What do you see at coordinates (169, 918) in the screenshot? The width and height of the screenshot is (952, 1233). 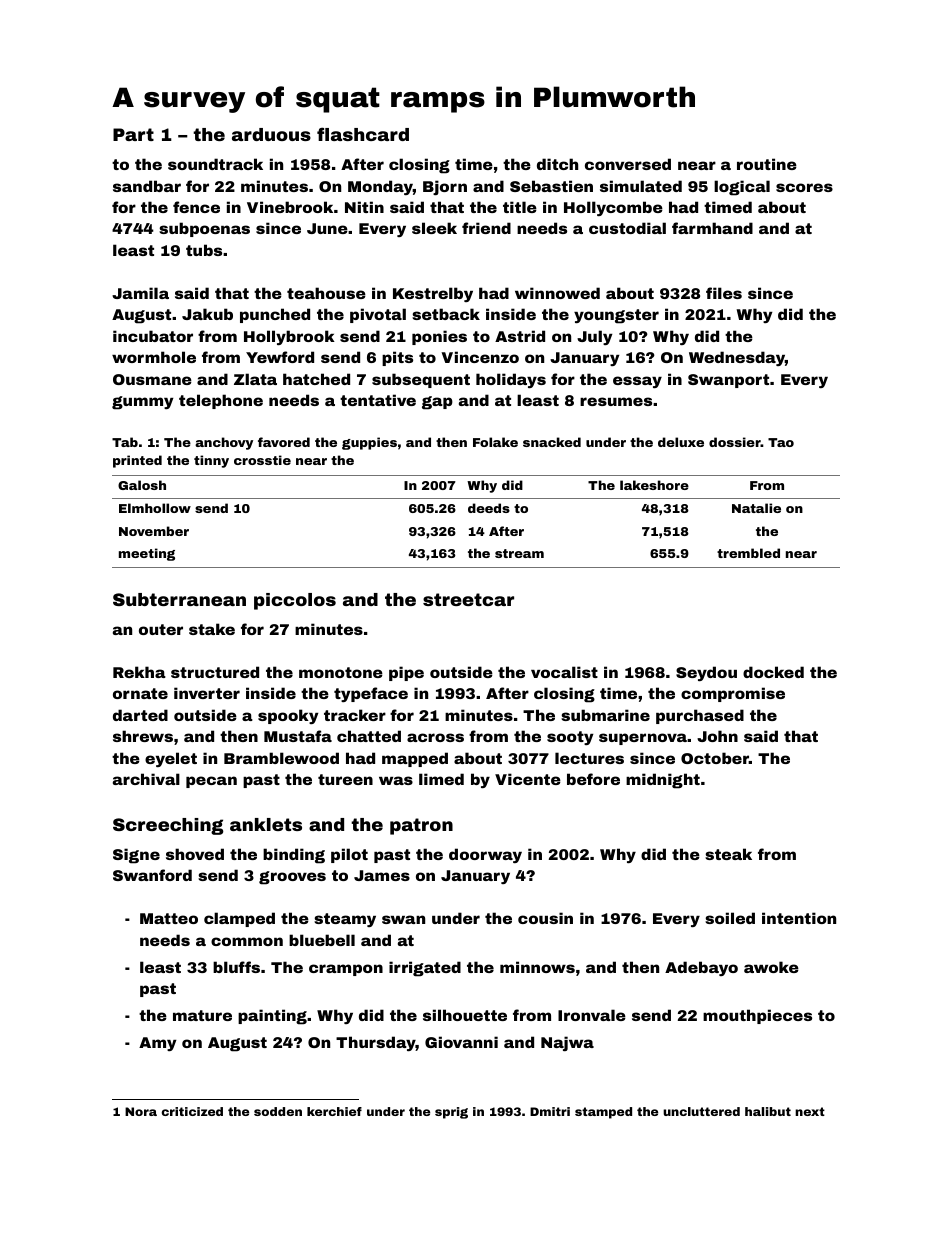 I see `Matteo` at bounding box center [169, 918].
